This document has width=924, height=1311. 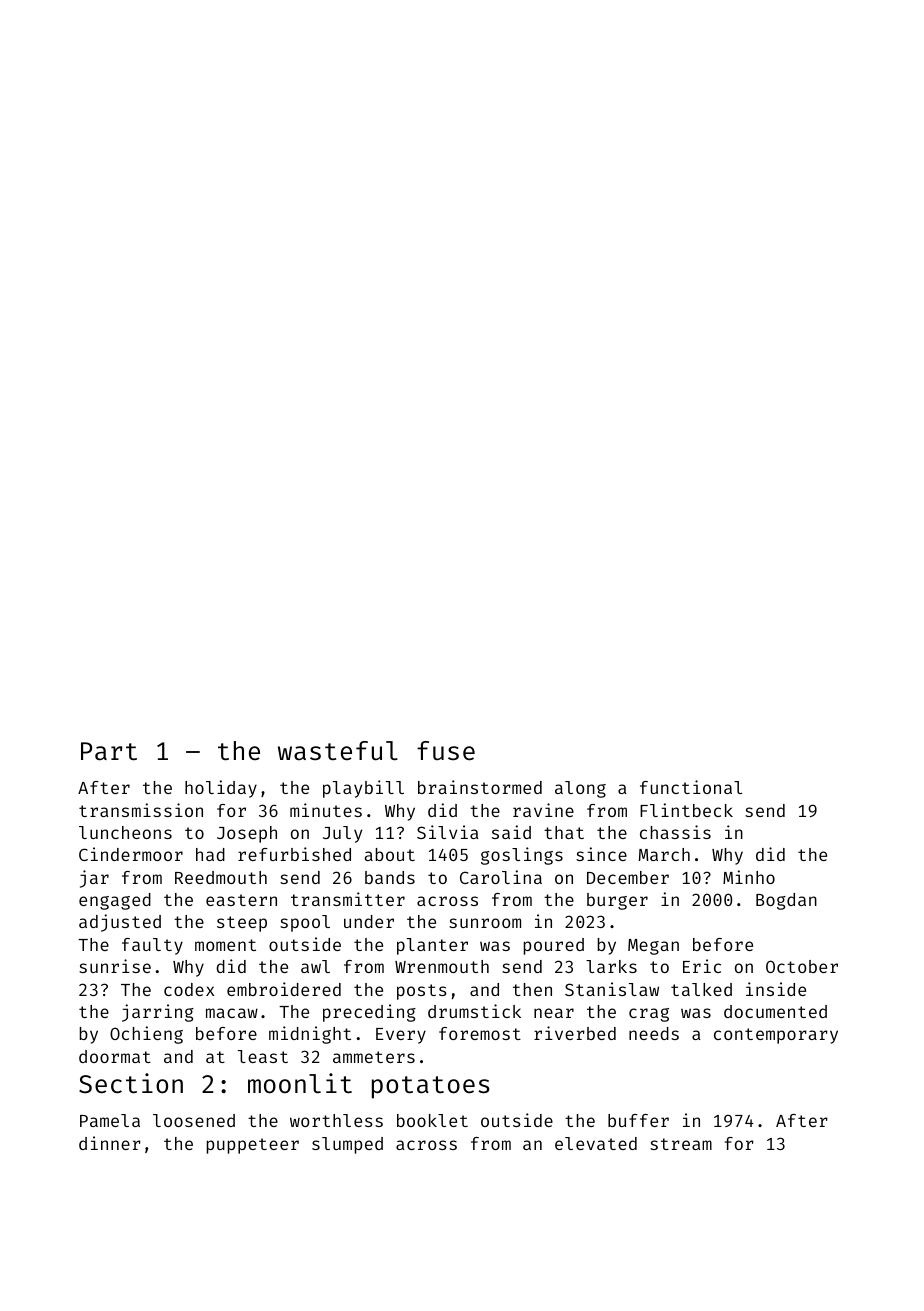 I want to click on December, so click(x=628, y=877).
